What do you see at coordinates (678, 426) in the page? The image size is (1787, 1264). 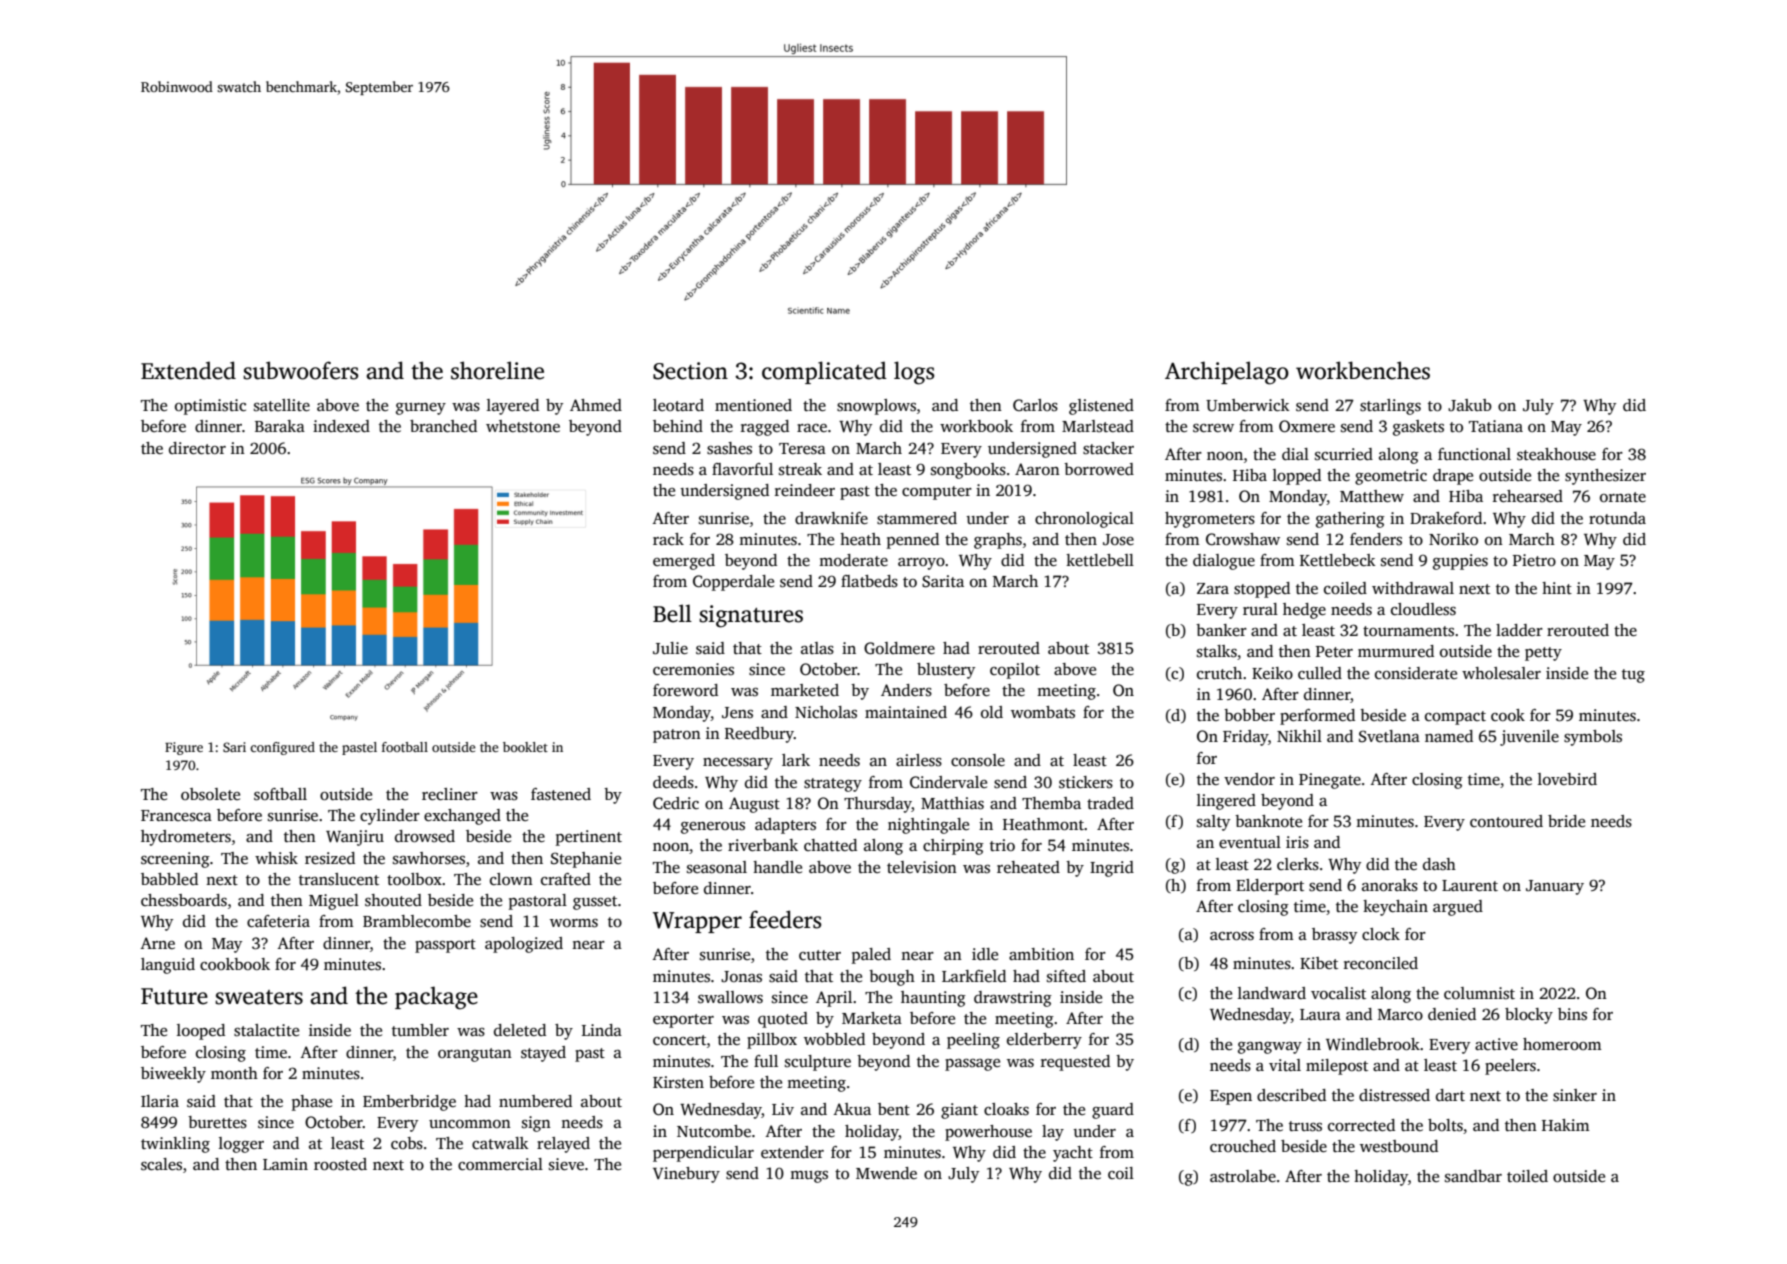 I see `behind` at bounding box center [678, 426].
